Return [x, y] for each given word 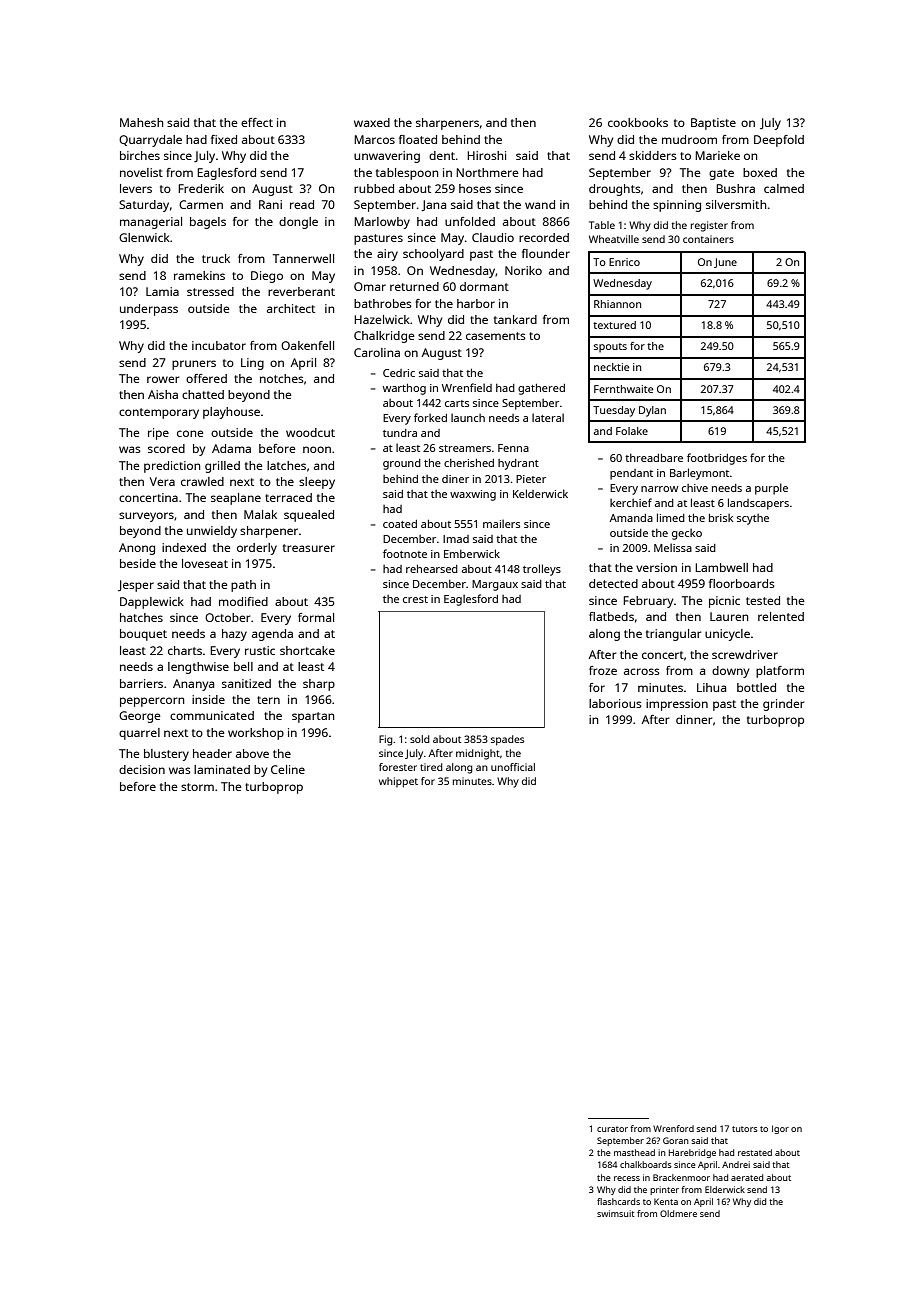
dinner [694, 719]
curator [612, 1129]
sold [420, 739]
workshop [256, 734]
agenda [272, 635]
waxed [372, 122]
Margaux [495, 585]
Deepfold [779, 141]
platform [780, 672]
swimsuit [616, 1213]
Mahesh [141, 122]
